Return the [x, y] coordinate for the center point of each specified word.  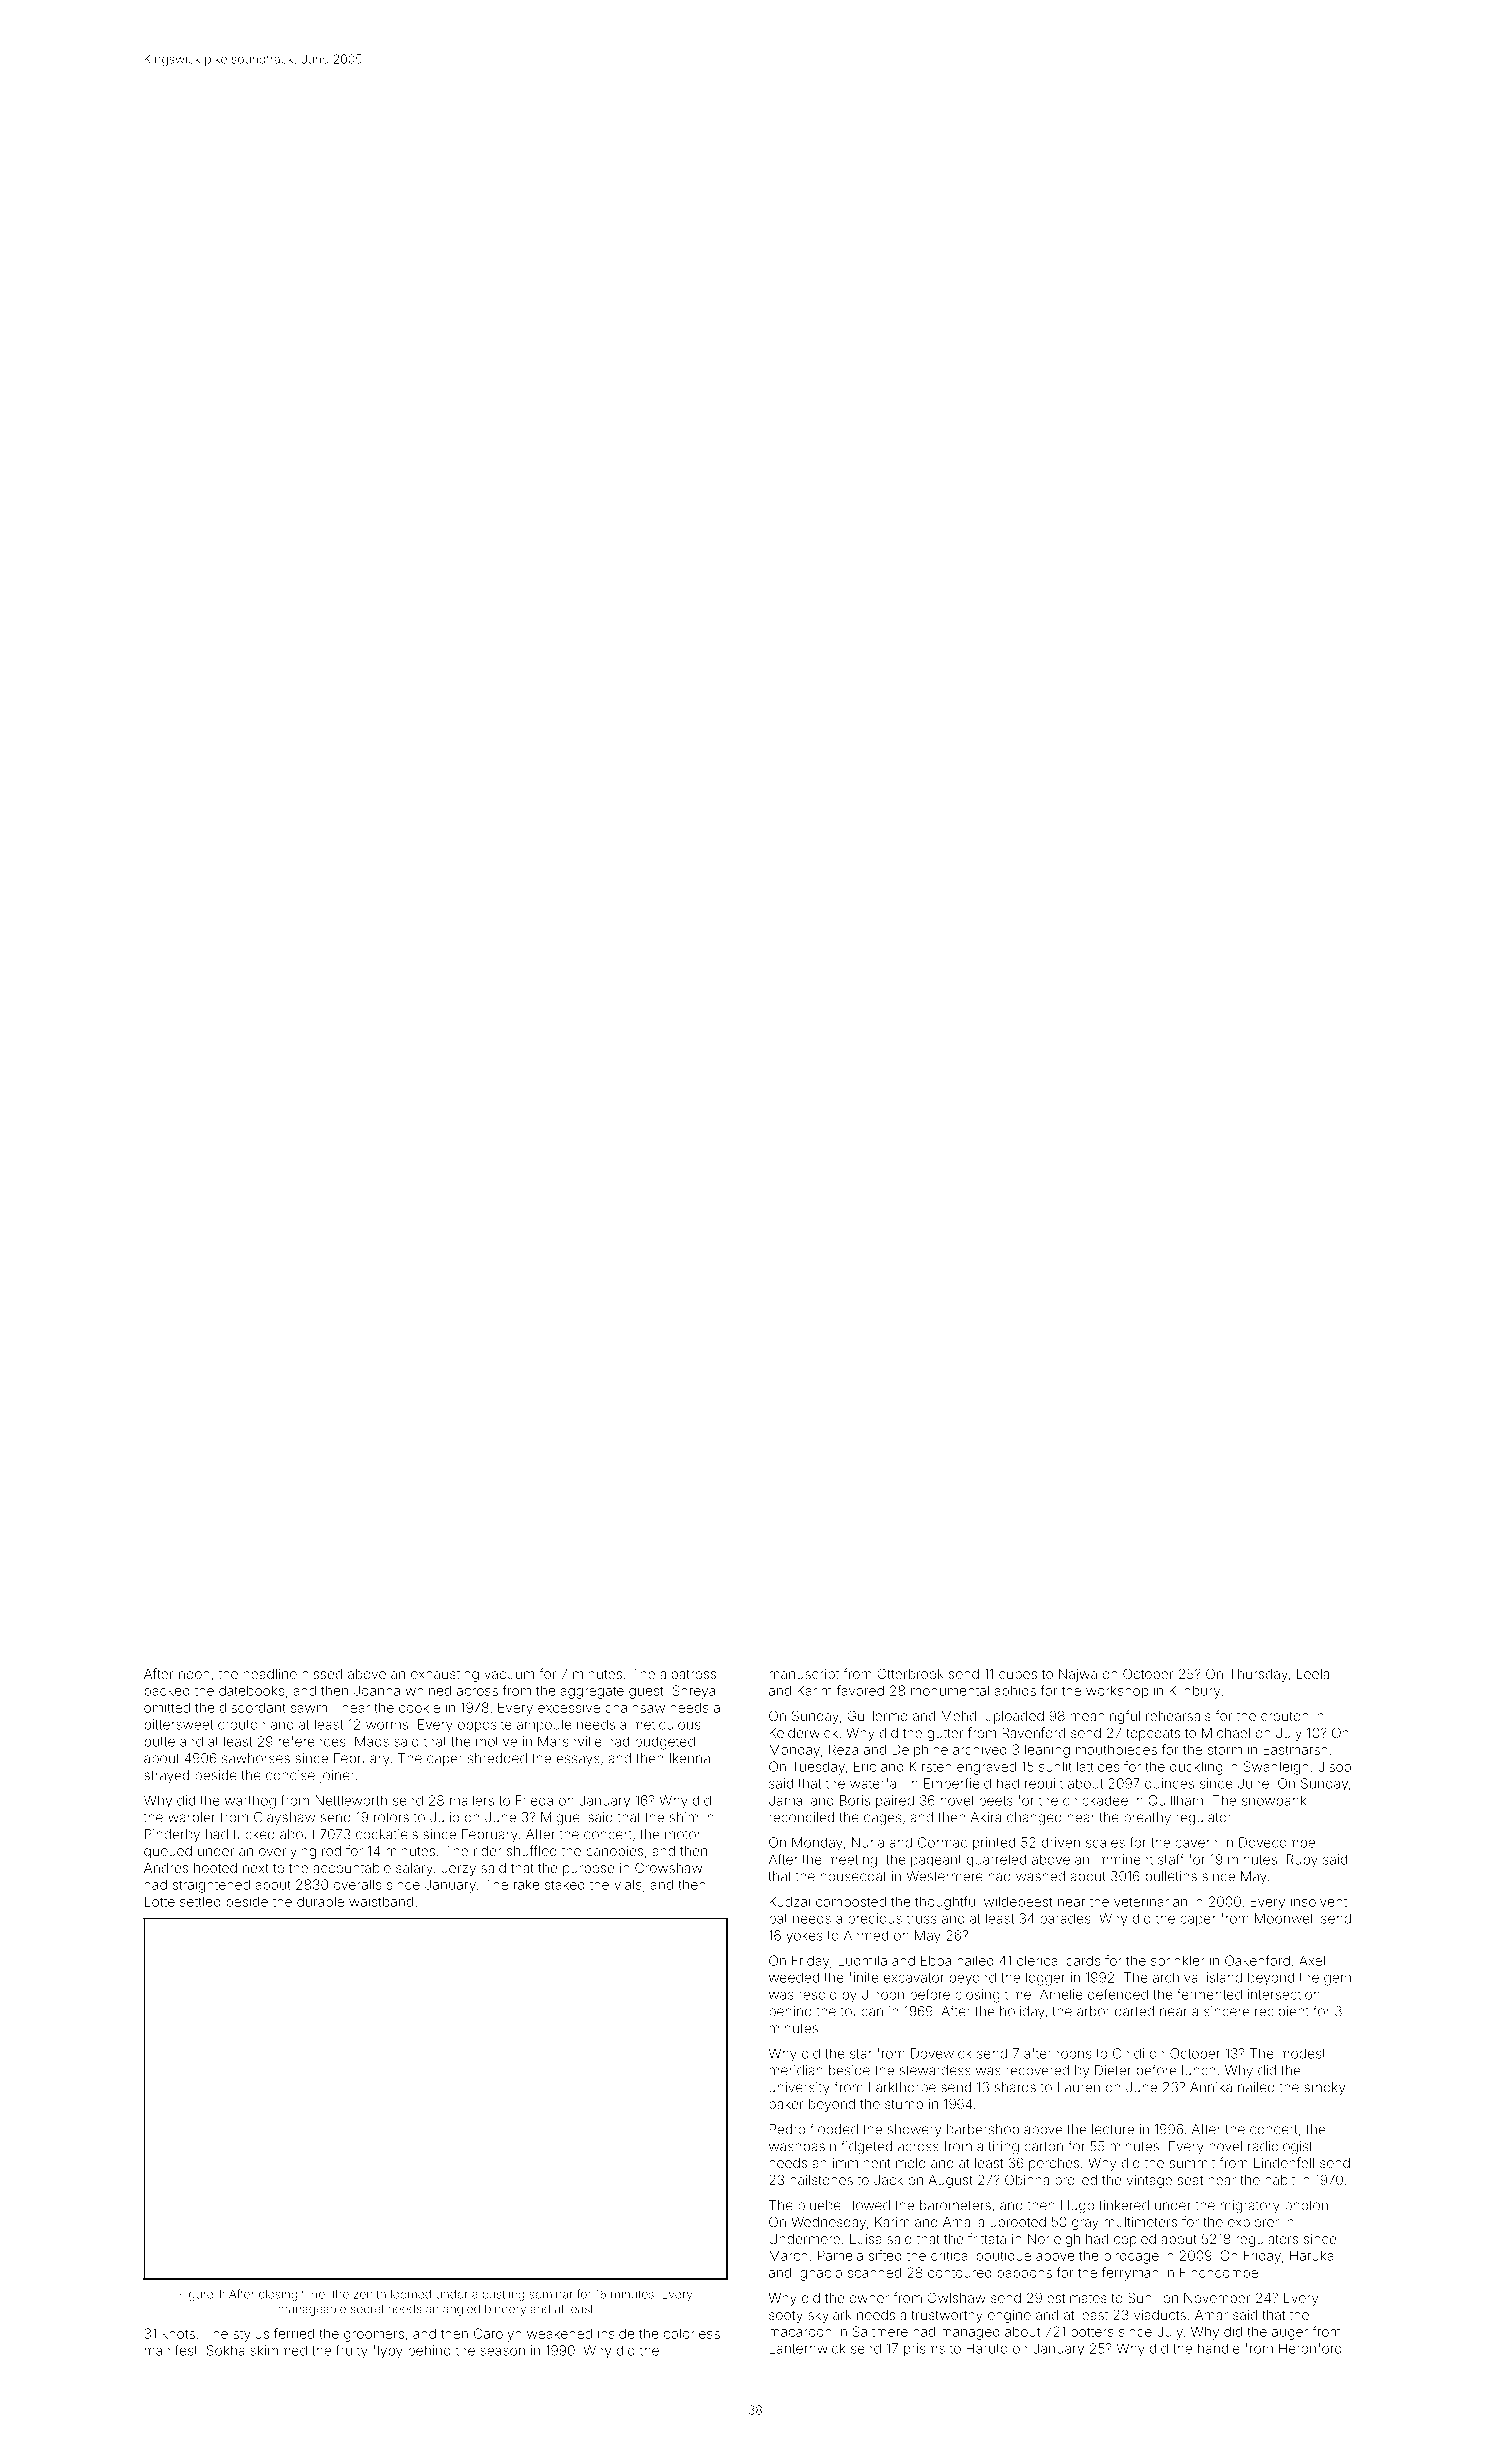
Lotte [160, 1901]
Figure [196, 2295]
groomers [374, 2336]
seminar [550, 2295]
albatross [688, 1674]
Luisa [866, 2239]
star [861, 2054]
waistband [381, 1901]
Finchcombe [1219, 2272]
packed [167, 1692]
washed [1040, 1876]
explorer [1253, 2223]
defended [1118, 1994]
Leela [1313, 1674]
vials [628, 1884]
